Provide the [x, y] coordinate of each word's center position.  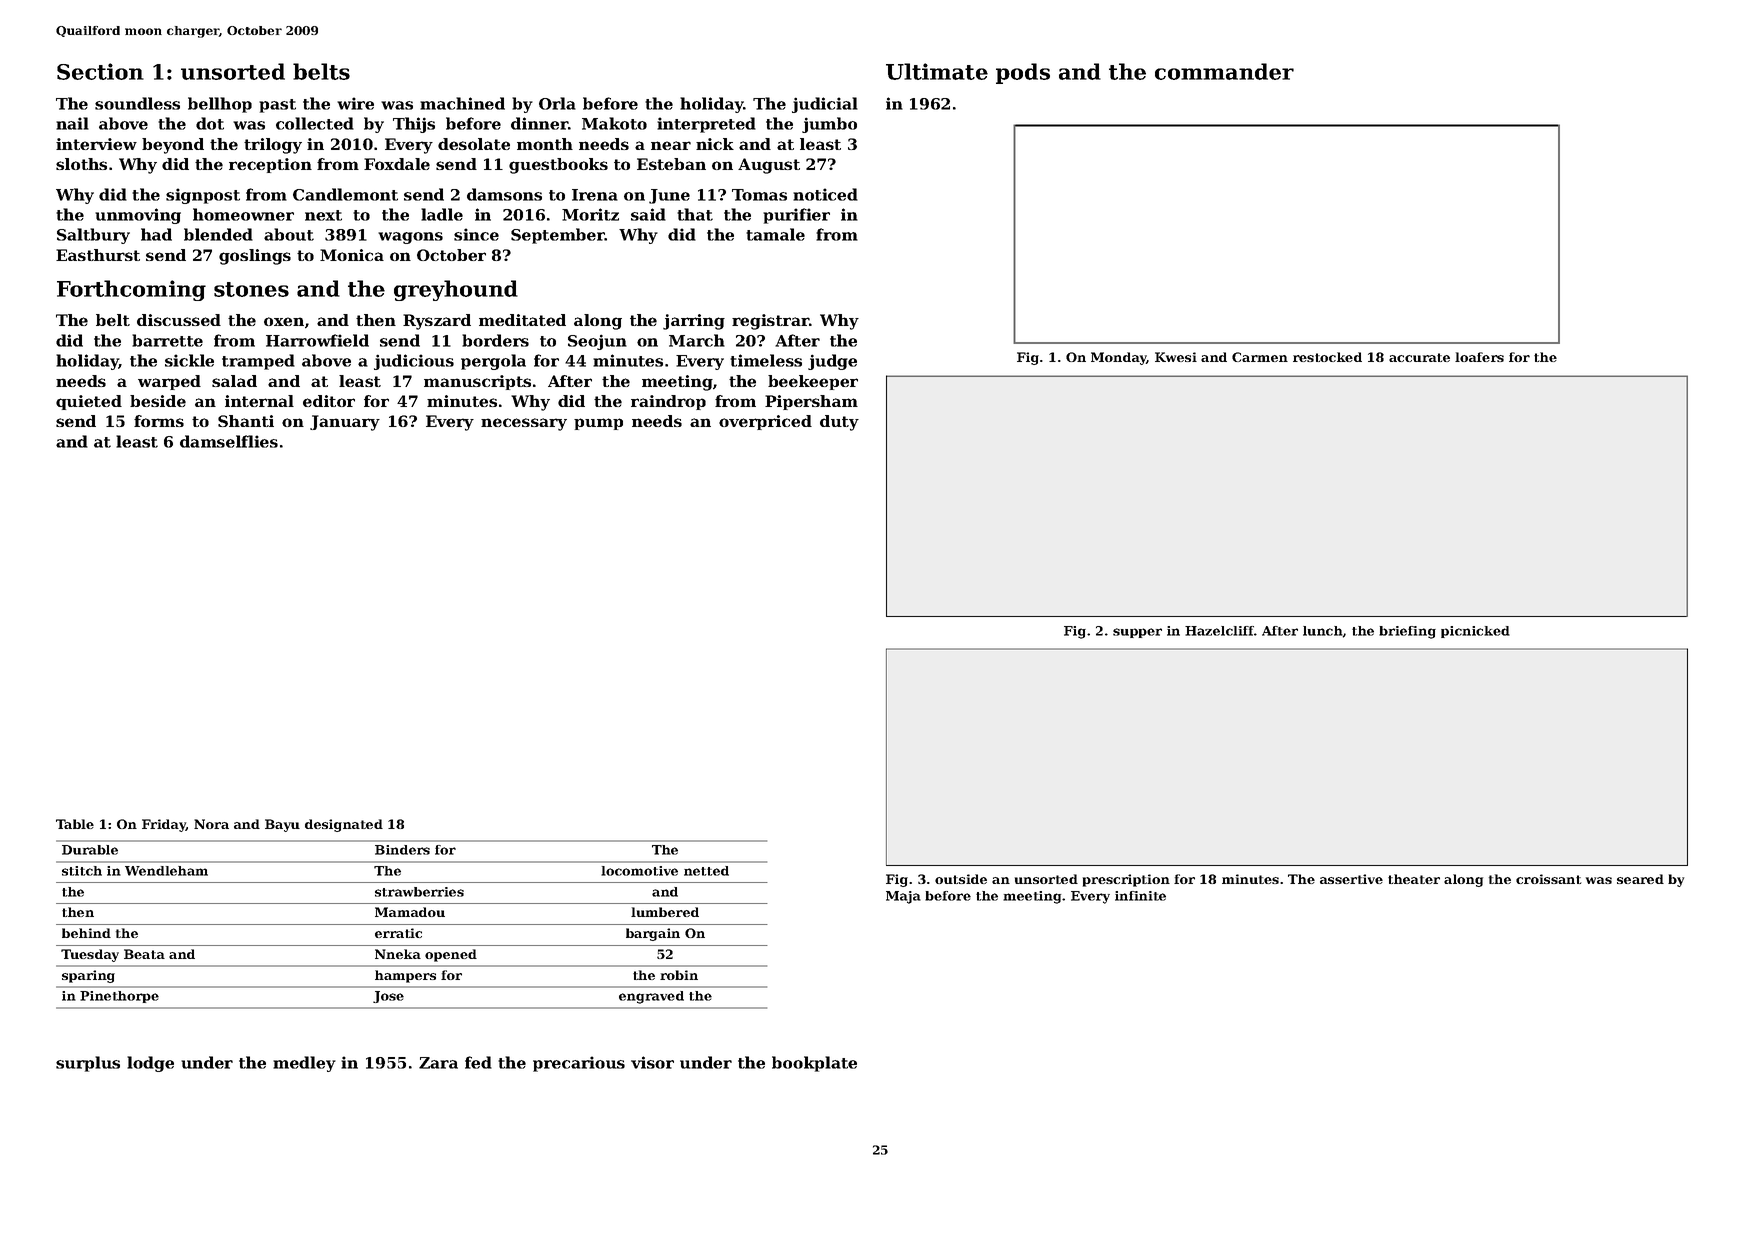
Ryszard [437, 322]
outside [961, 879]
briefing [1407, 632]
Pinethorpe [119, 997]
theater [1414, 879]
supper [1137, 633]
